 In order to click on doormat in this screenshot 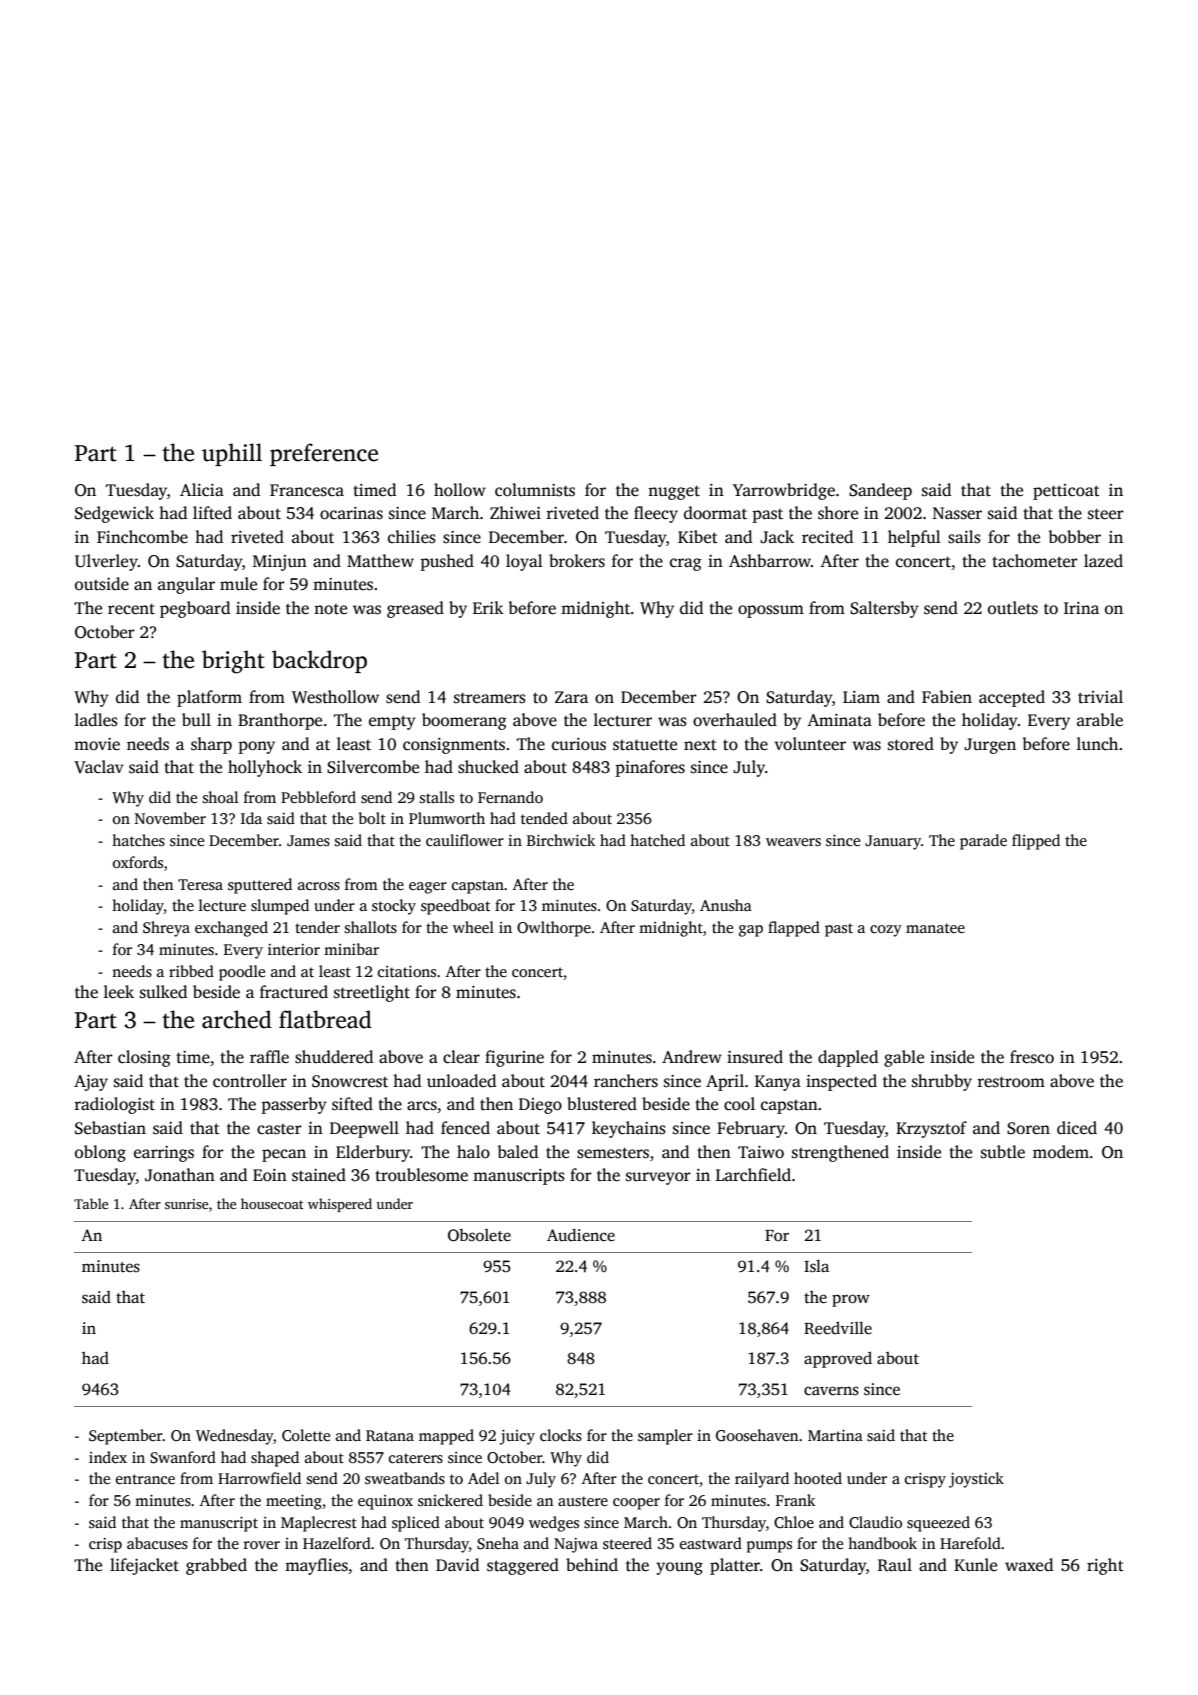, I will do `click(715, 513)`.
